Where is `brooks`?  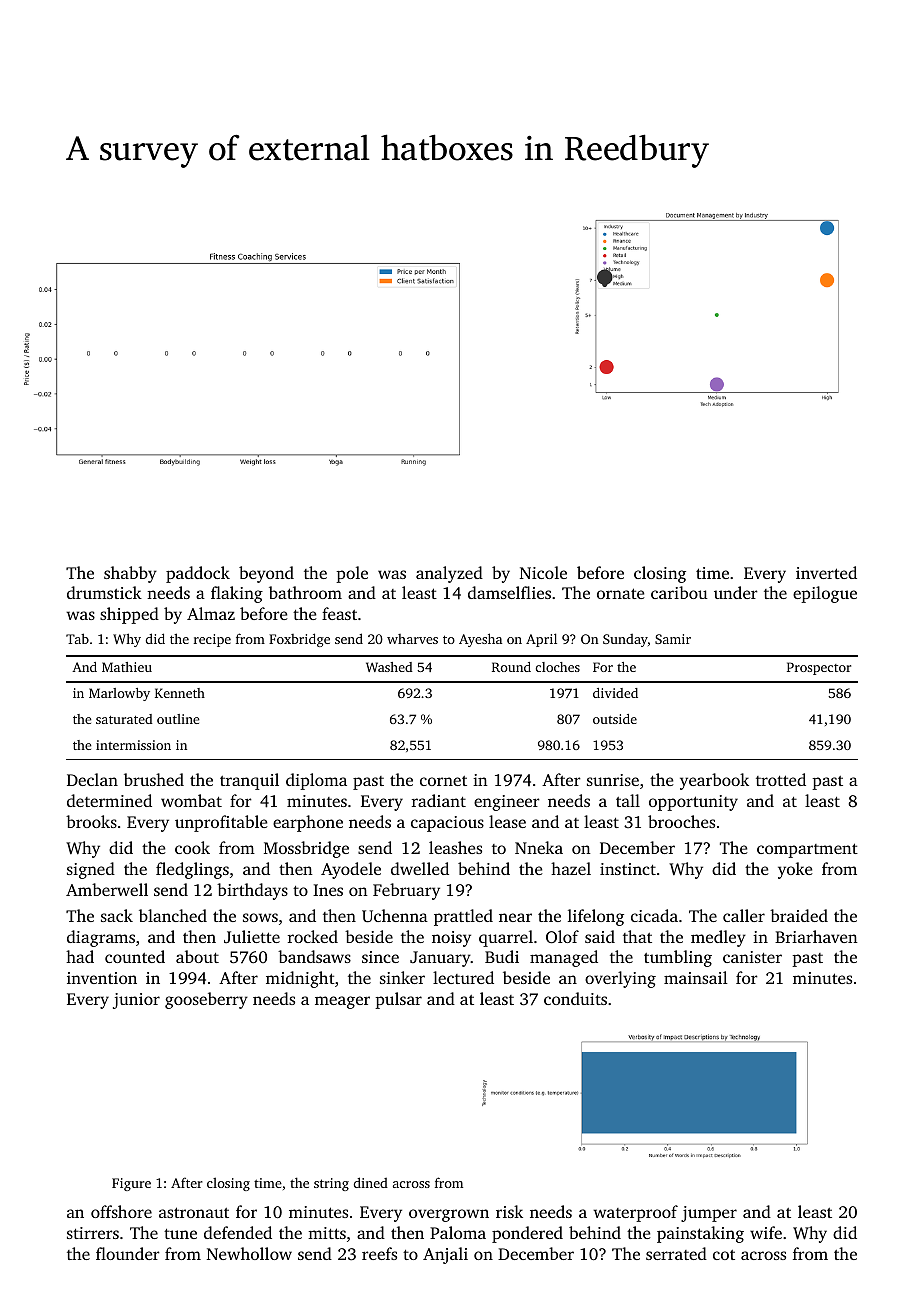
brooks is located at coordinates (91, 821).
